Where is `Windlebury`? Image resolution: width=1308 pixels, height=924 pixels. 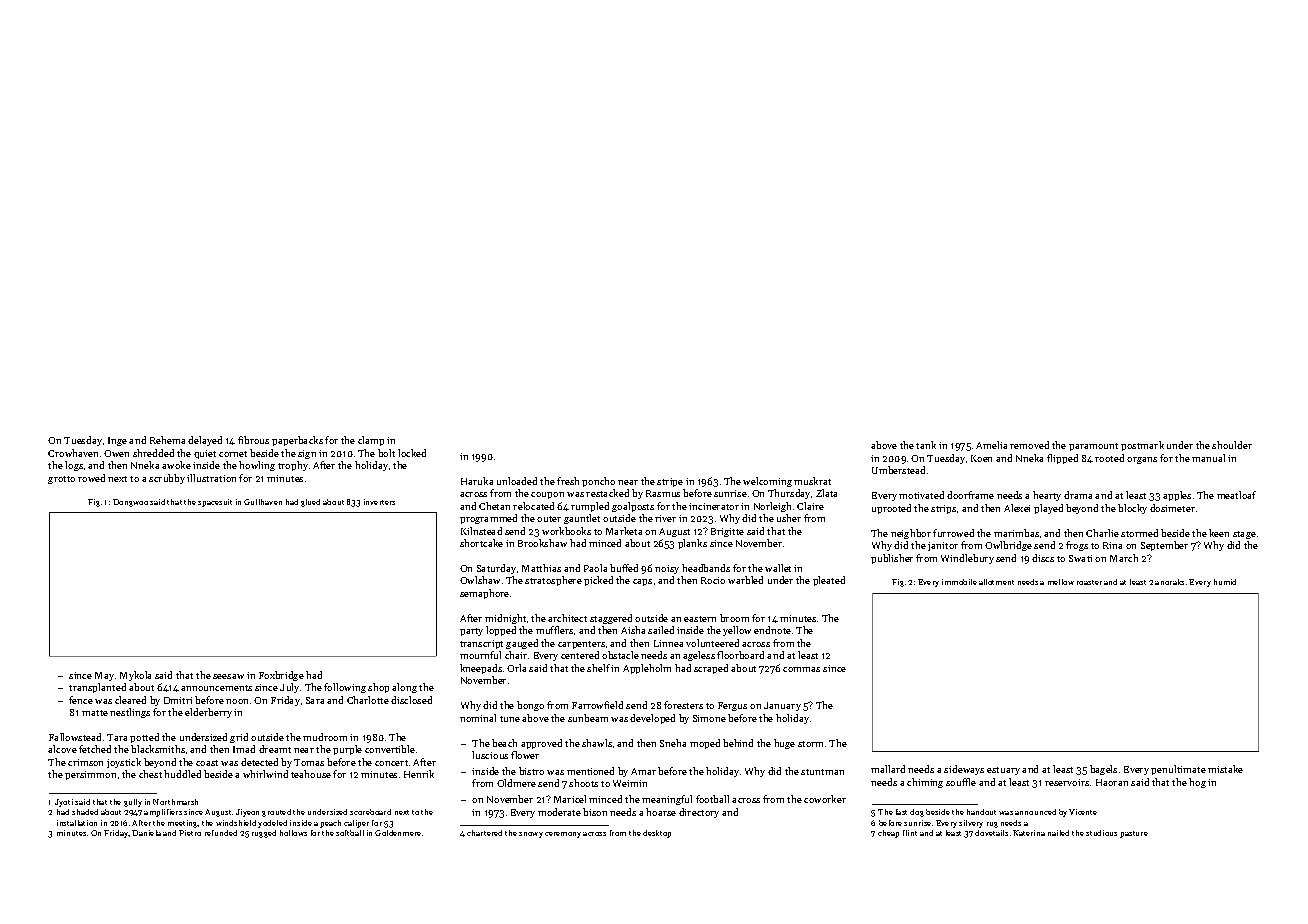 Windlebury is located at coordinates (967, 559).
